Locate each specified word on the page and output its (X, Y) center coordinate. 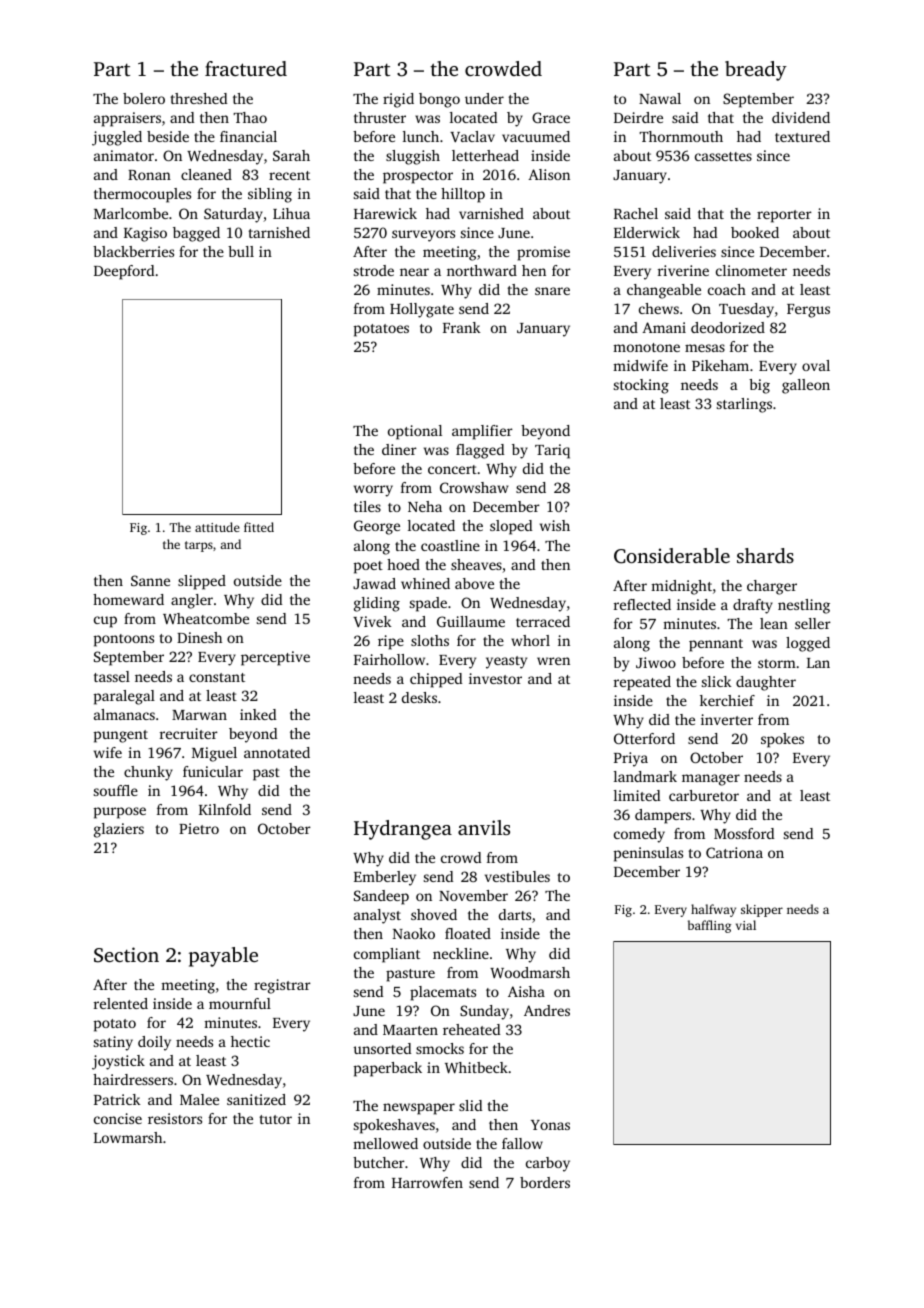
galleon (806, 386)
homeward (128, 599)
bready (756, 71)
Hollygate (422, 310)
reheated (471, 1029)
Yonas (550, 1125)
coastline (450, 545)
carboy (548, 1164)
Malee (199, 1099)
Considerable (672, 556)
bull (241, 251)
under (484, 98)
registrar (282, 986)
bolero (144, 98)
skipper (762, 910)
